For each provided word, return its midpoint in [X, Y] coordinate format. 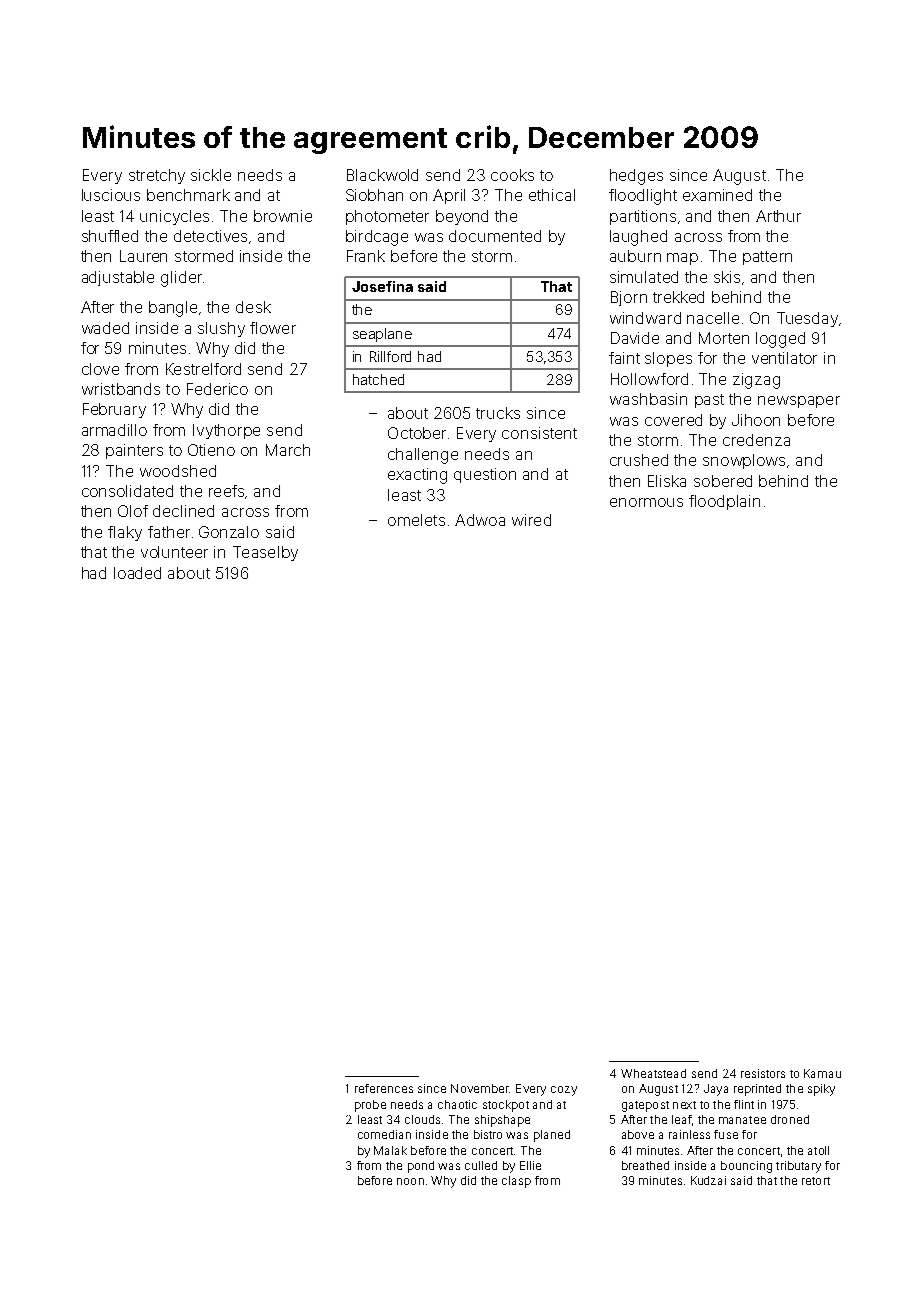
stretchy [157, 176]
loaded [137, 573]
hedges [636, 177]
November [480, 1088]
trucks [498, 413]
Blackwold [382, 175]
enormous [646, 502]
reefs [226, 491]
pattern [767, 258]
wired [531, 520]
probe [370, 1106]
